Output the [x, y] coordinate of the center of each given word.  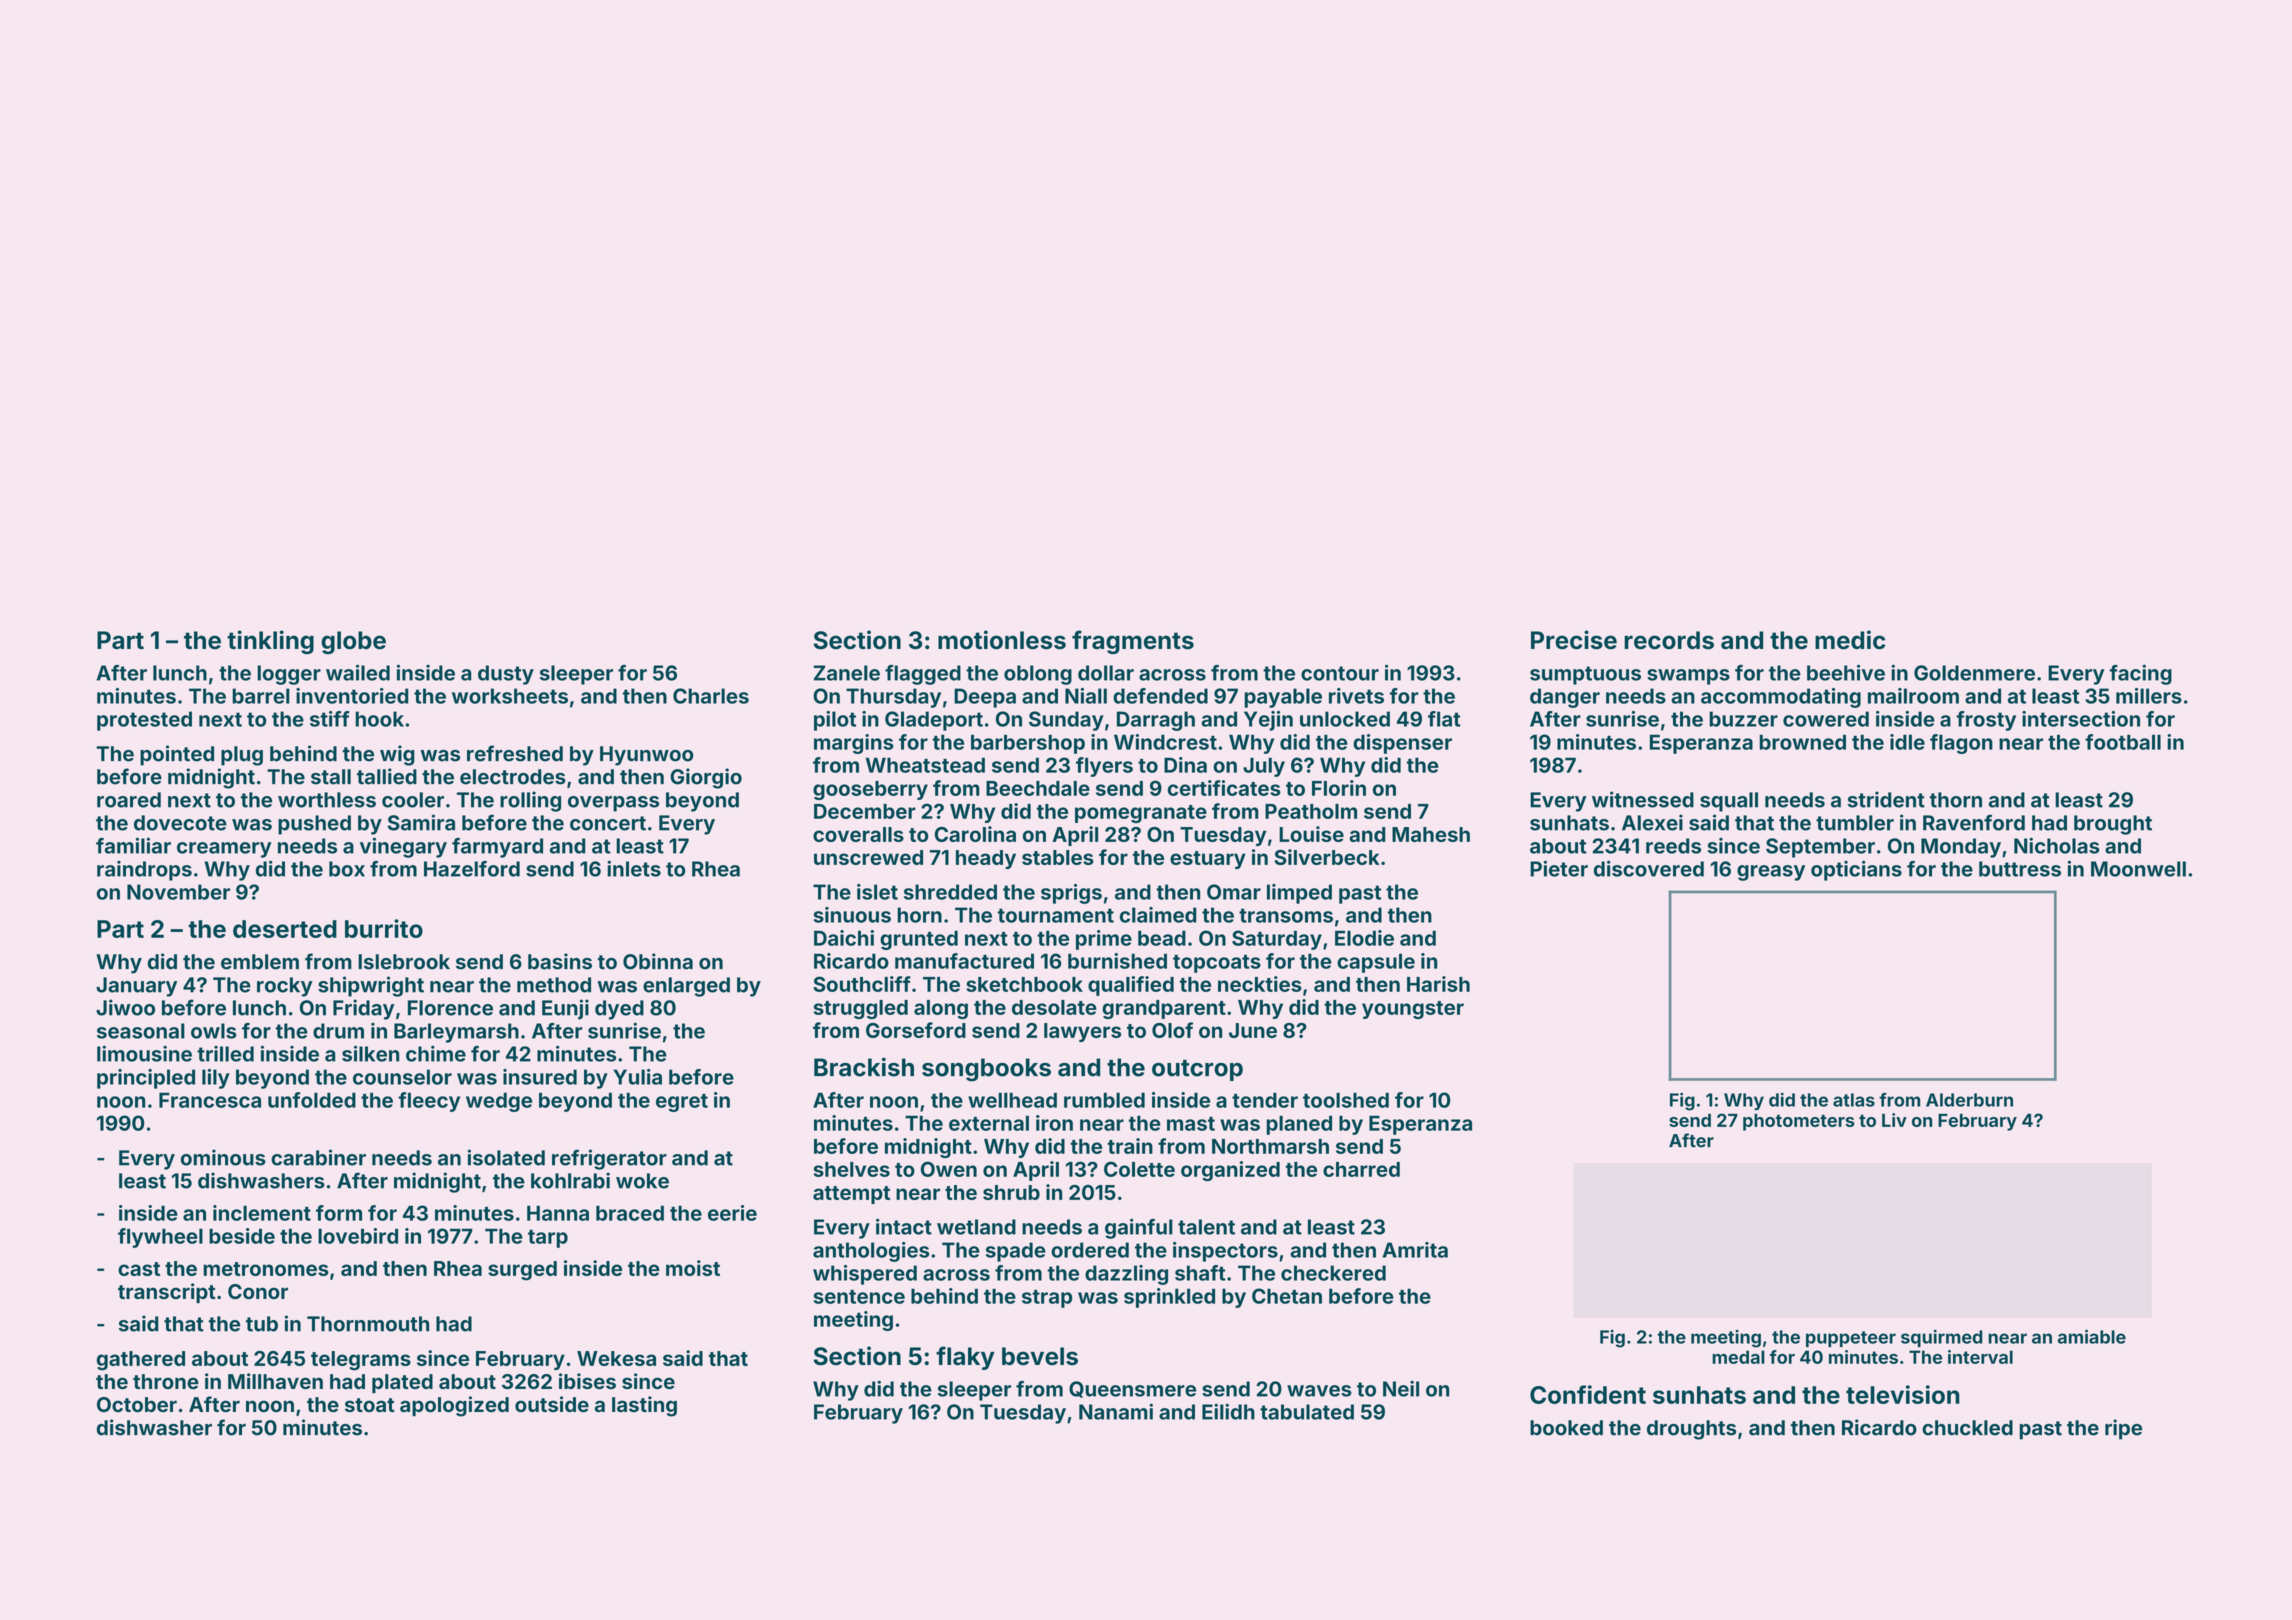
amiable [2092, 1336]
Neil [1401, 1388]
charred [1361, 1169]
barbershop [1028, 744]
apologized [454, 1406]
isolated [506, 1157]
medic [1850, 640]
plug [242, 756]
